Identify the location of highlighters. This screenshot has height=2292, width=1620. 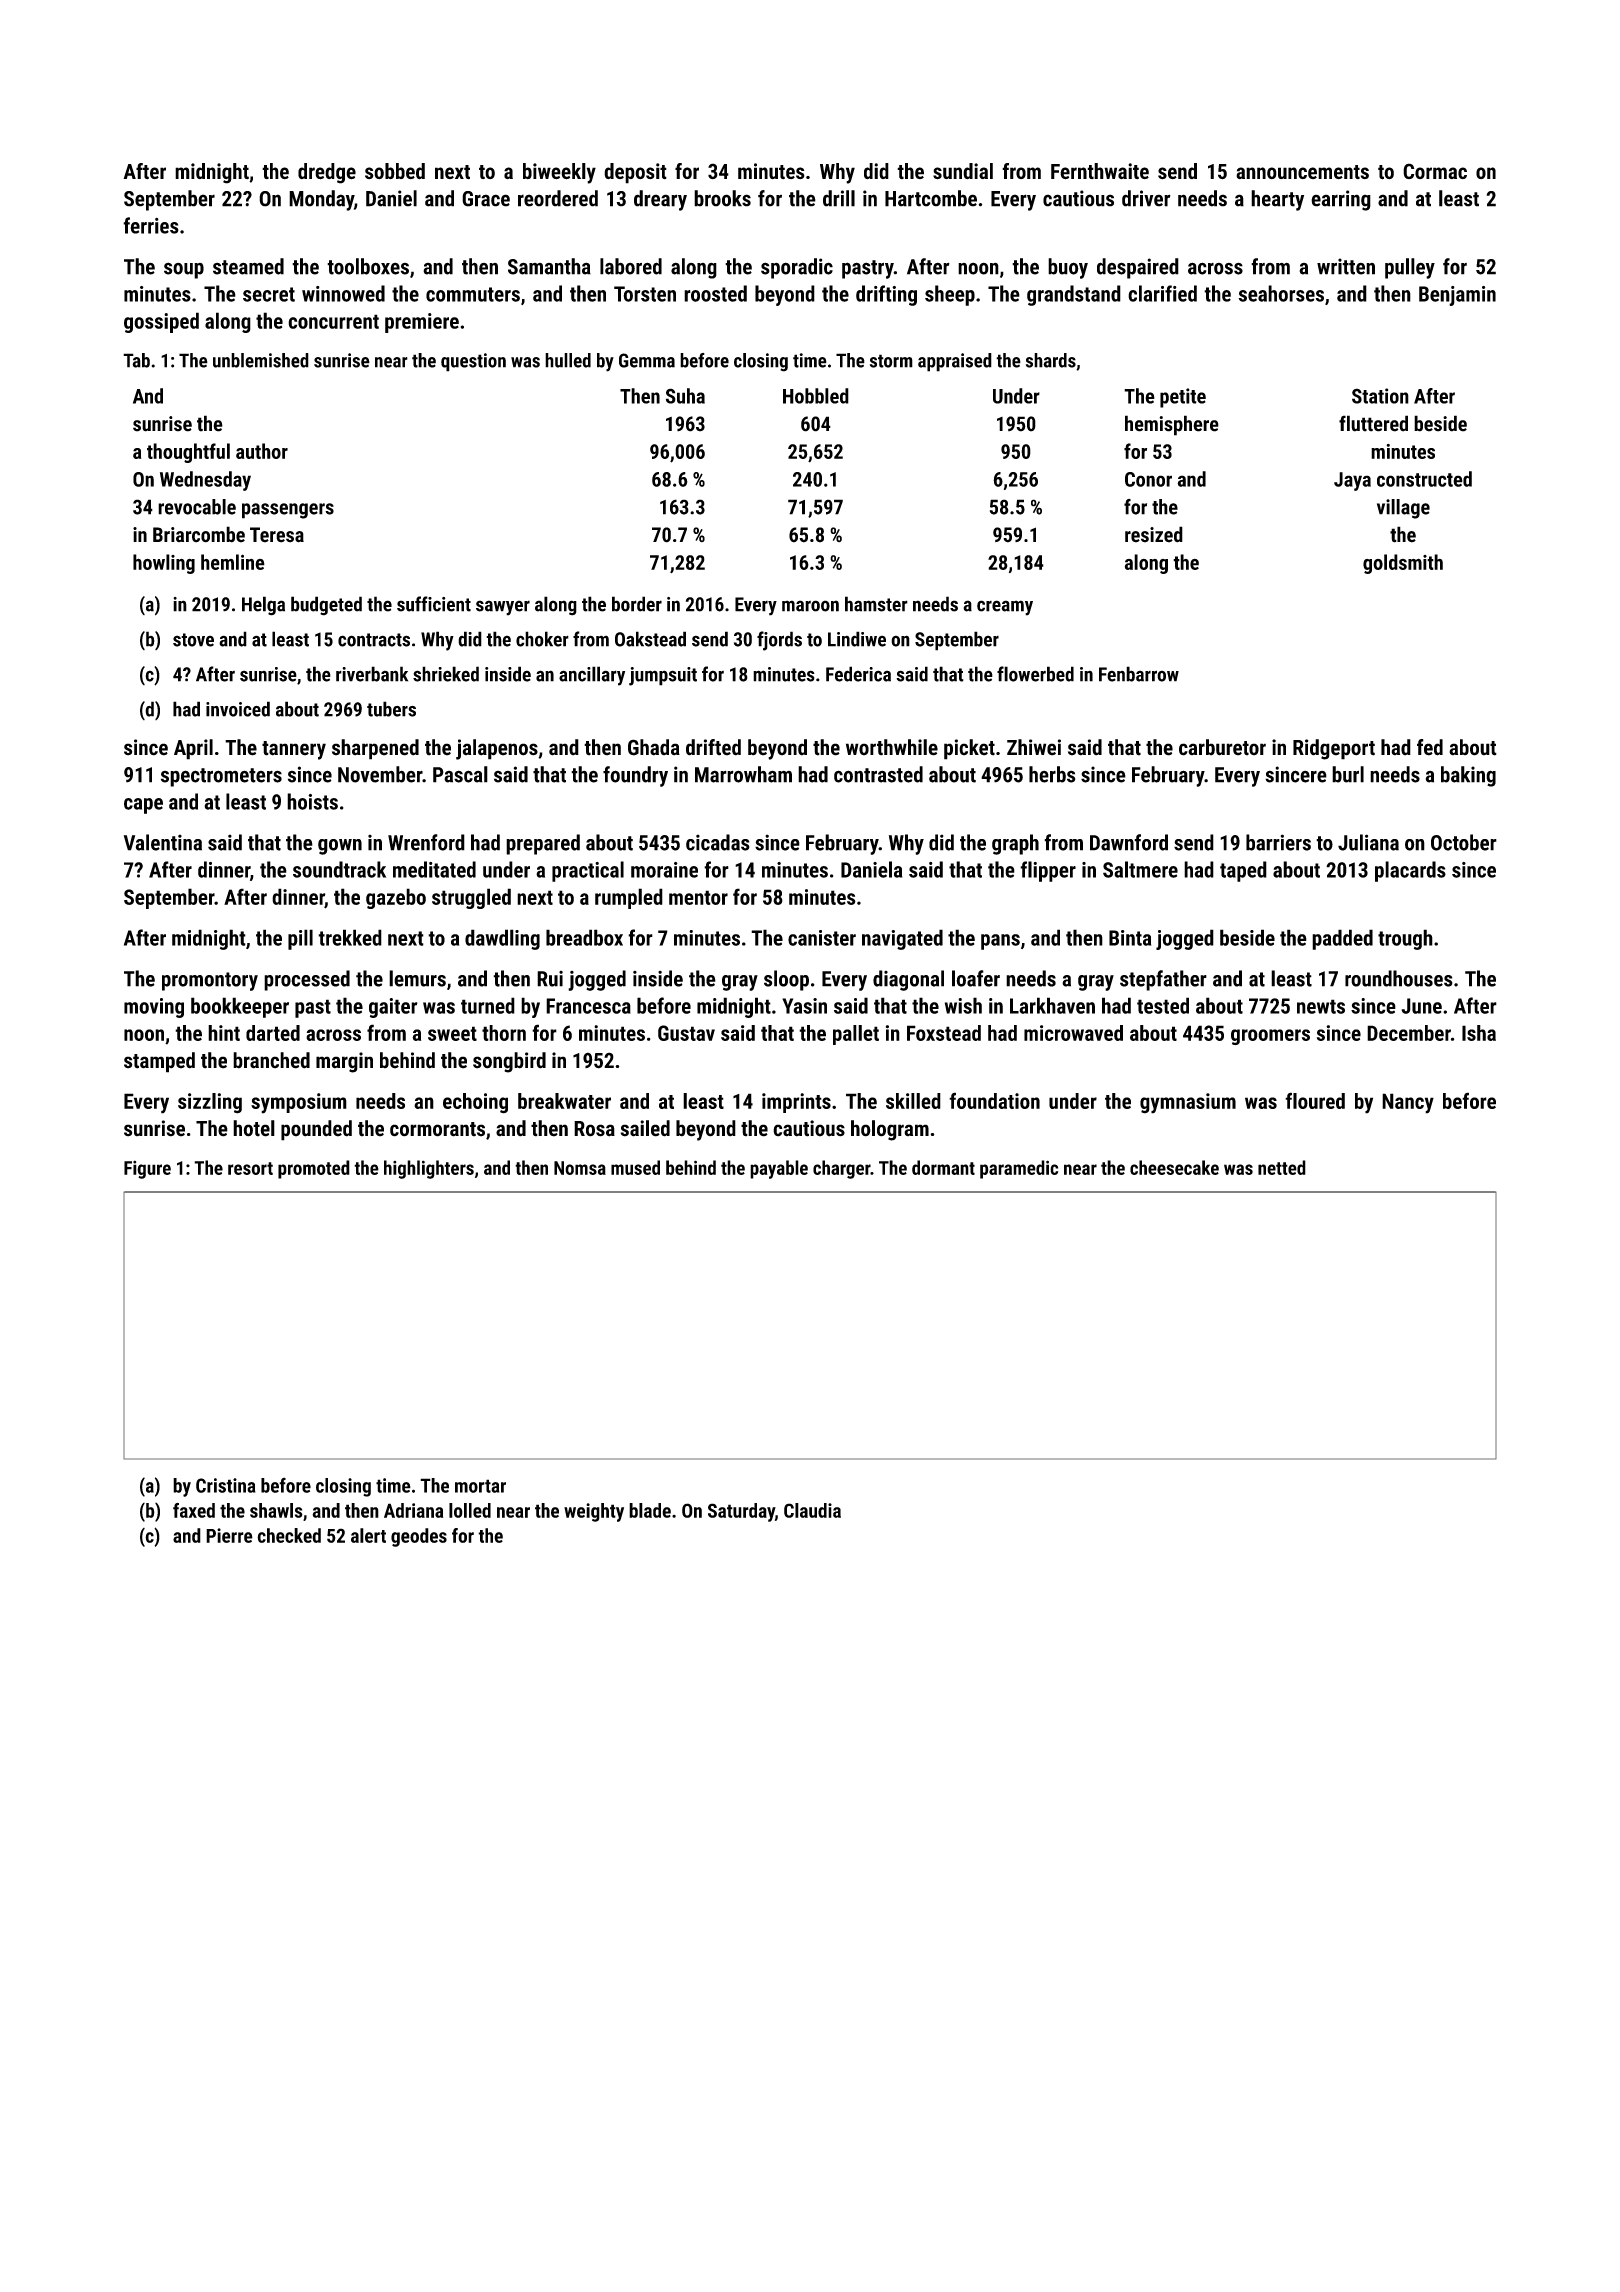
(429, 1169).
